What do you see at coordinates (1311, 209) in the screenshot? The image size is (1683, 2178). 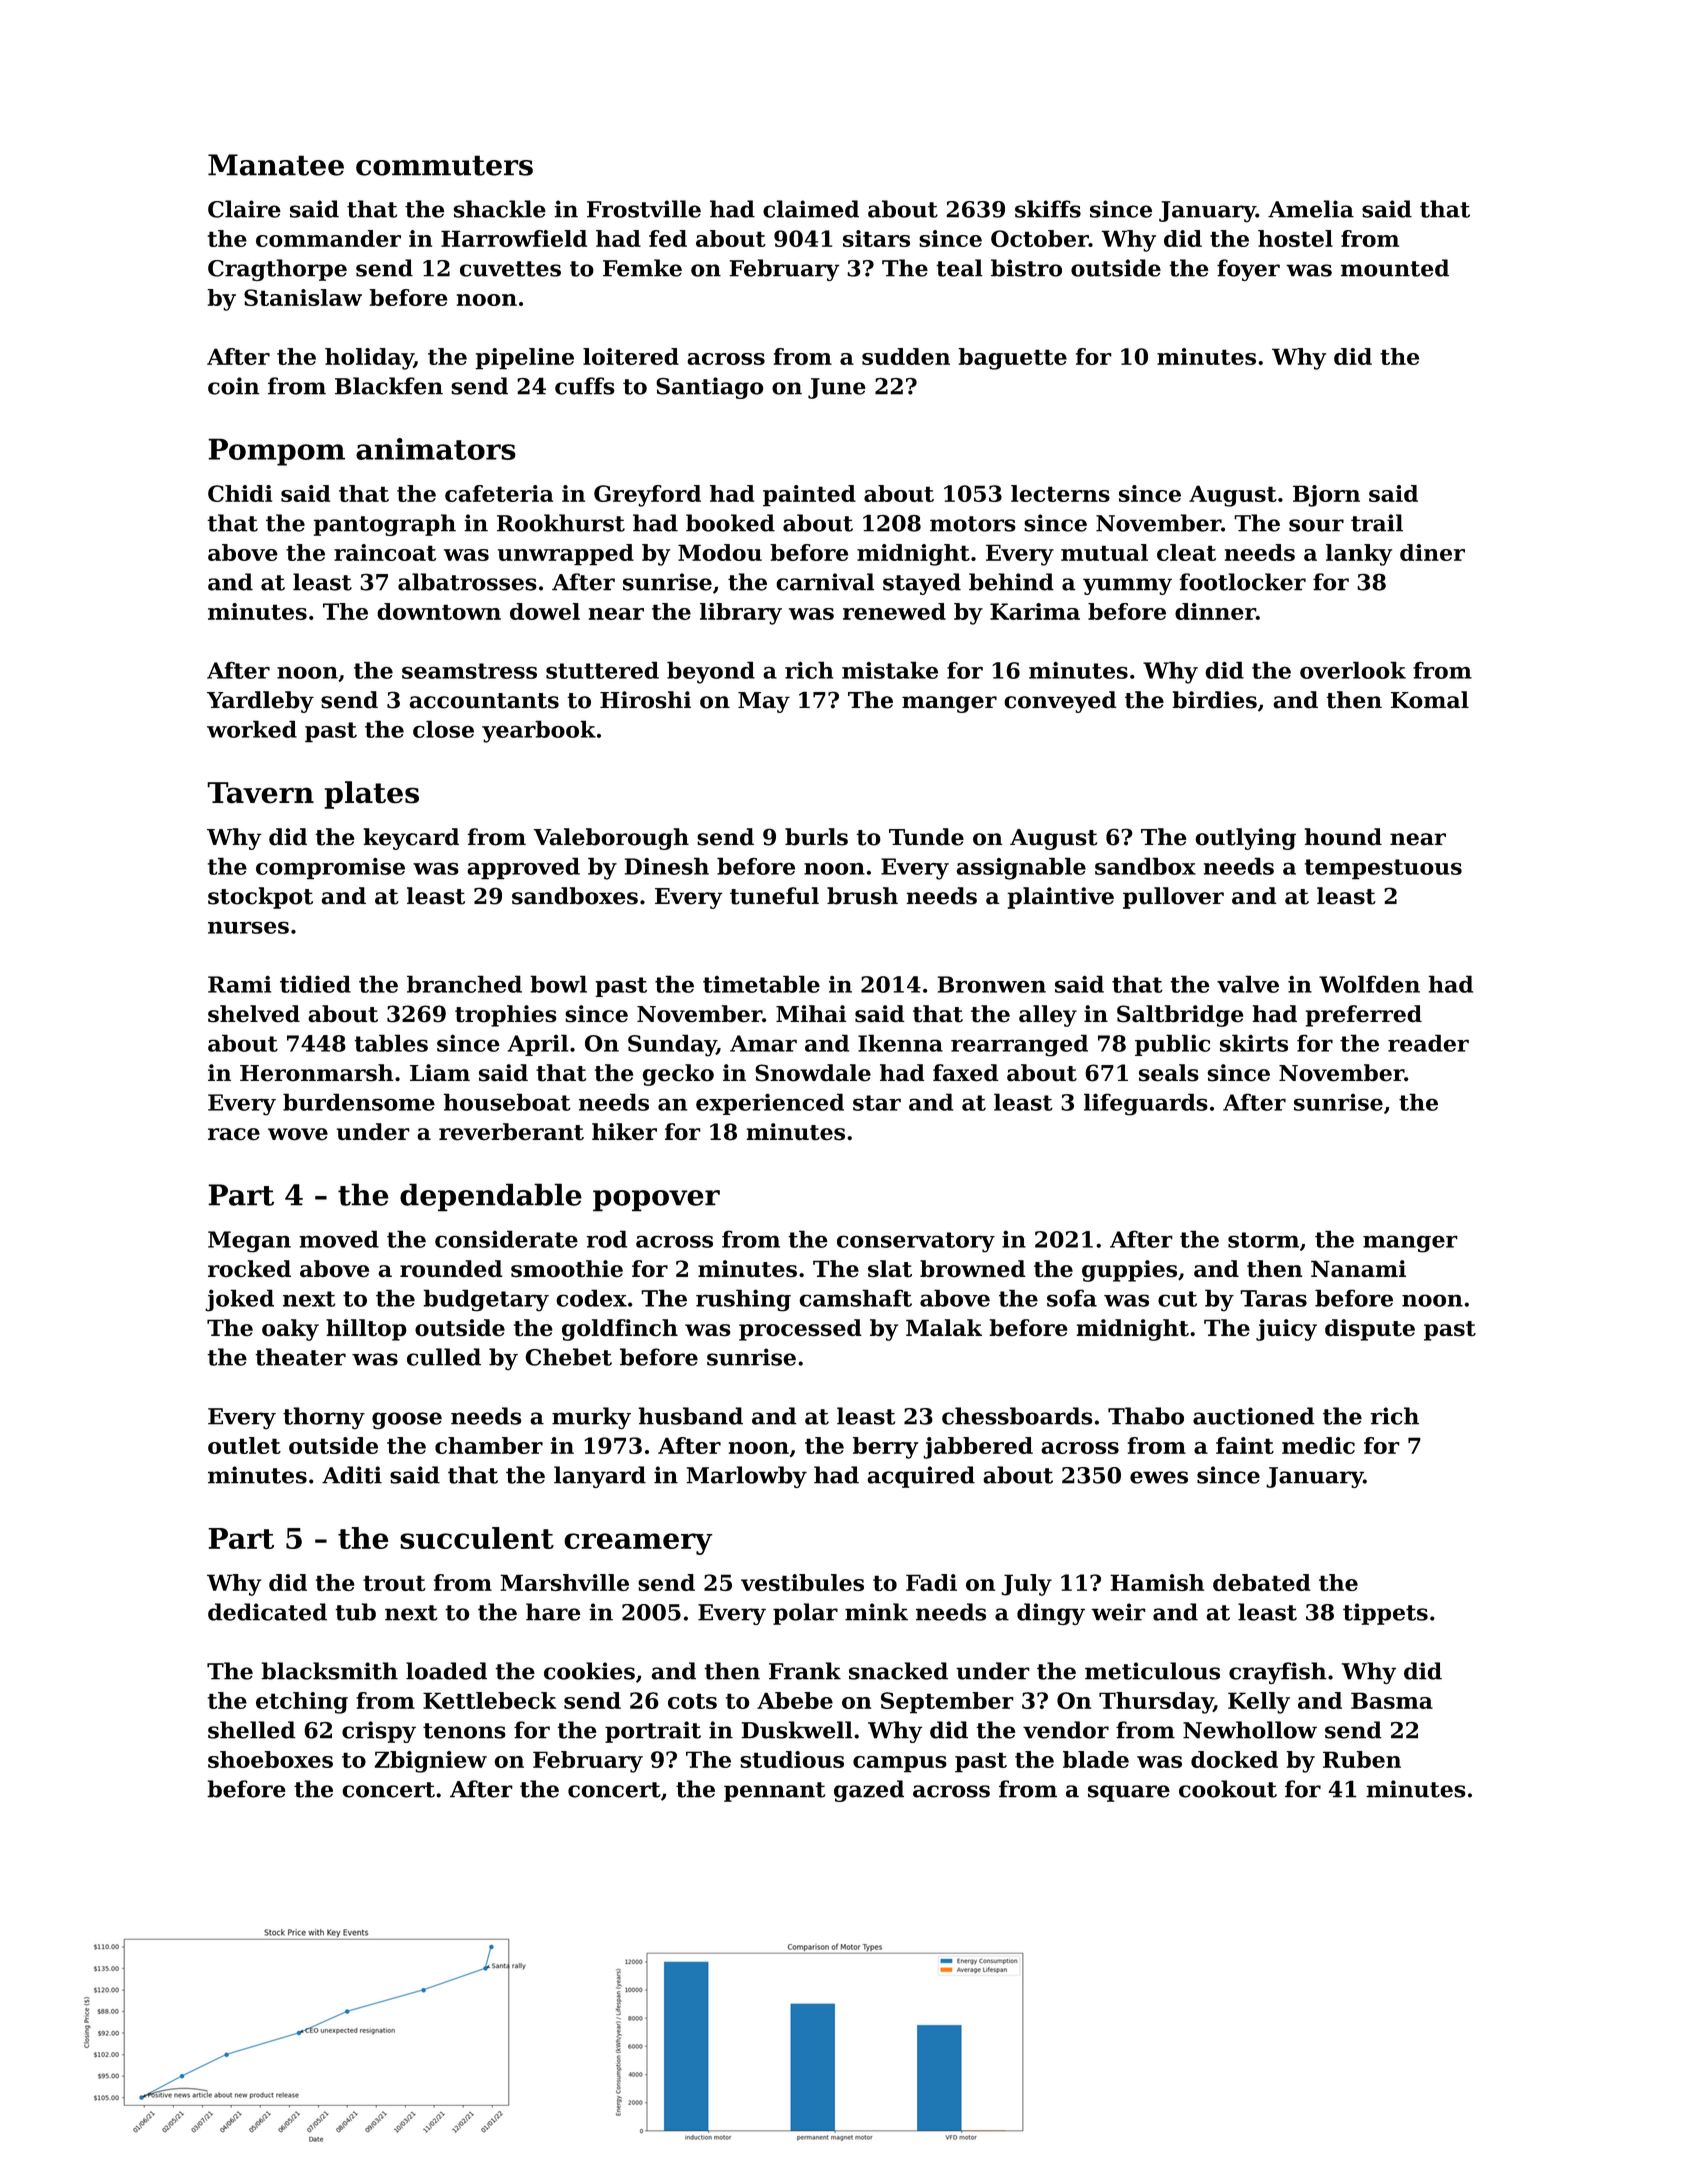 I see `Amelia` at bounding box center [1311, 209].
